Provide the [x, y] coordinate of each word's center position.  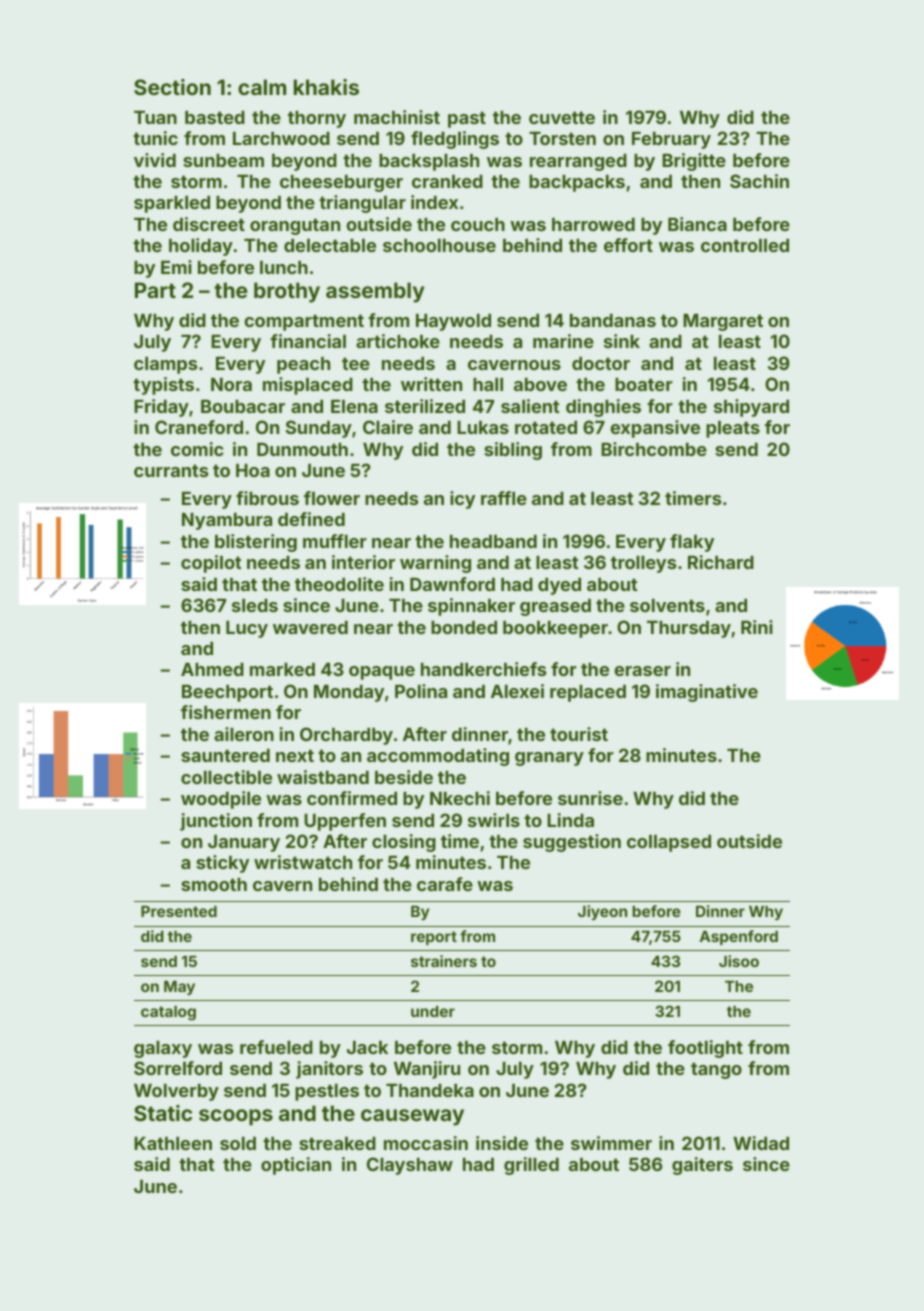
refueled [276, 1047]
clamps [165, 365]
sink [622, 341]
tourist [579, 734]
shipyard [751, 408]
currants [171, 470]
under [433, 1011]
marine [563, 341]
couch [478, 224]
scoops [236, 1117]
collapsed [669, 843]
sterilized [425, 406]
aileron [244, 734]
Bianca [697, 224]
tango [716, 1070]
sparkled [172, 204]
